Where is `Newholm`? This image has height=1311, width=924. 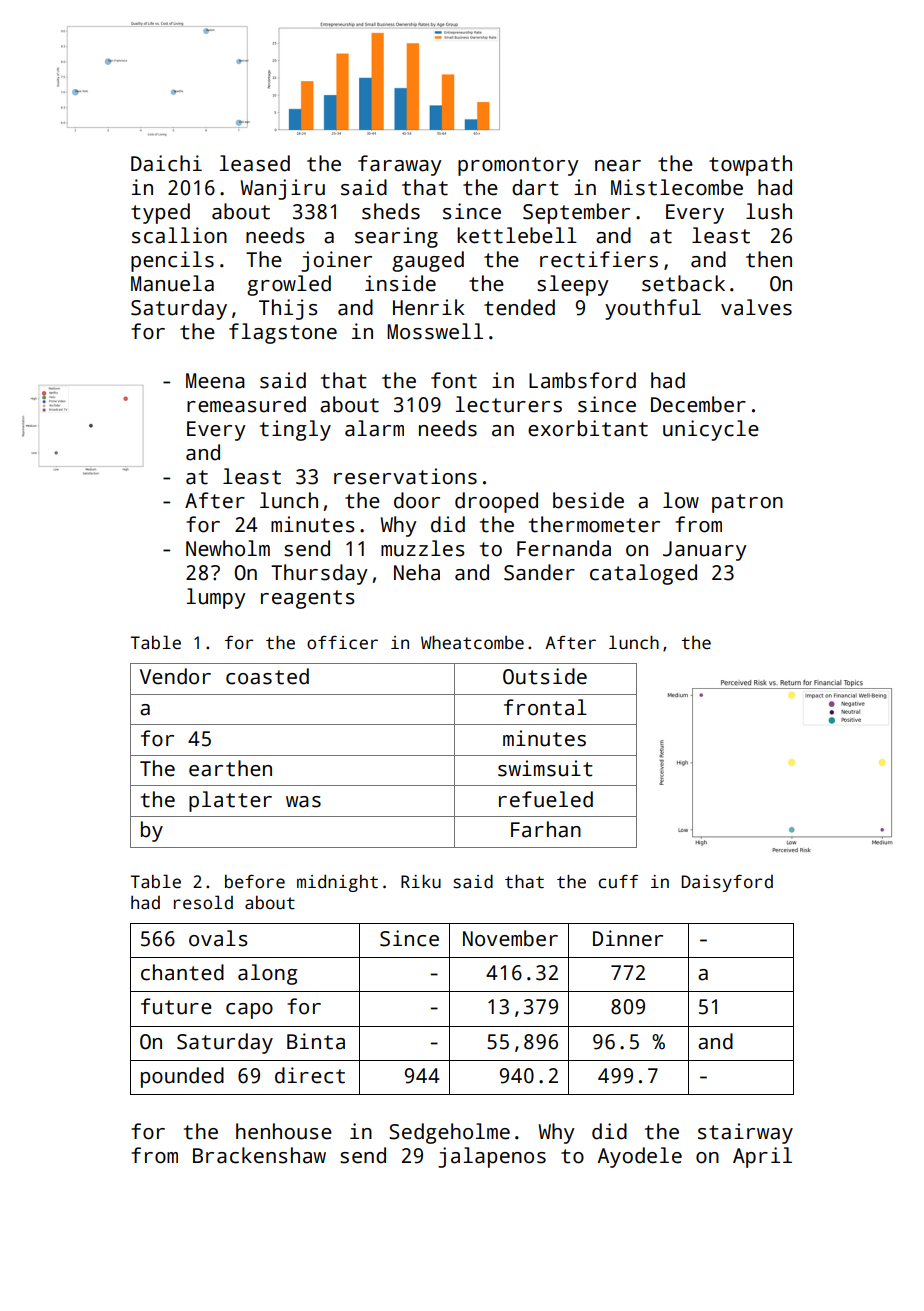
Newholm is located at coordinates (228, 548).
